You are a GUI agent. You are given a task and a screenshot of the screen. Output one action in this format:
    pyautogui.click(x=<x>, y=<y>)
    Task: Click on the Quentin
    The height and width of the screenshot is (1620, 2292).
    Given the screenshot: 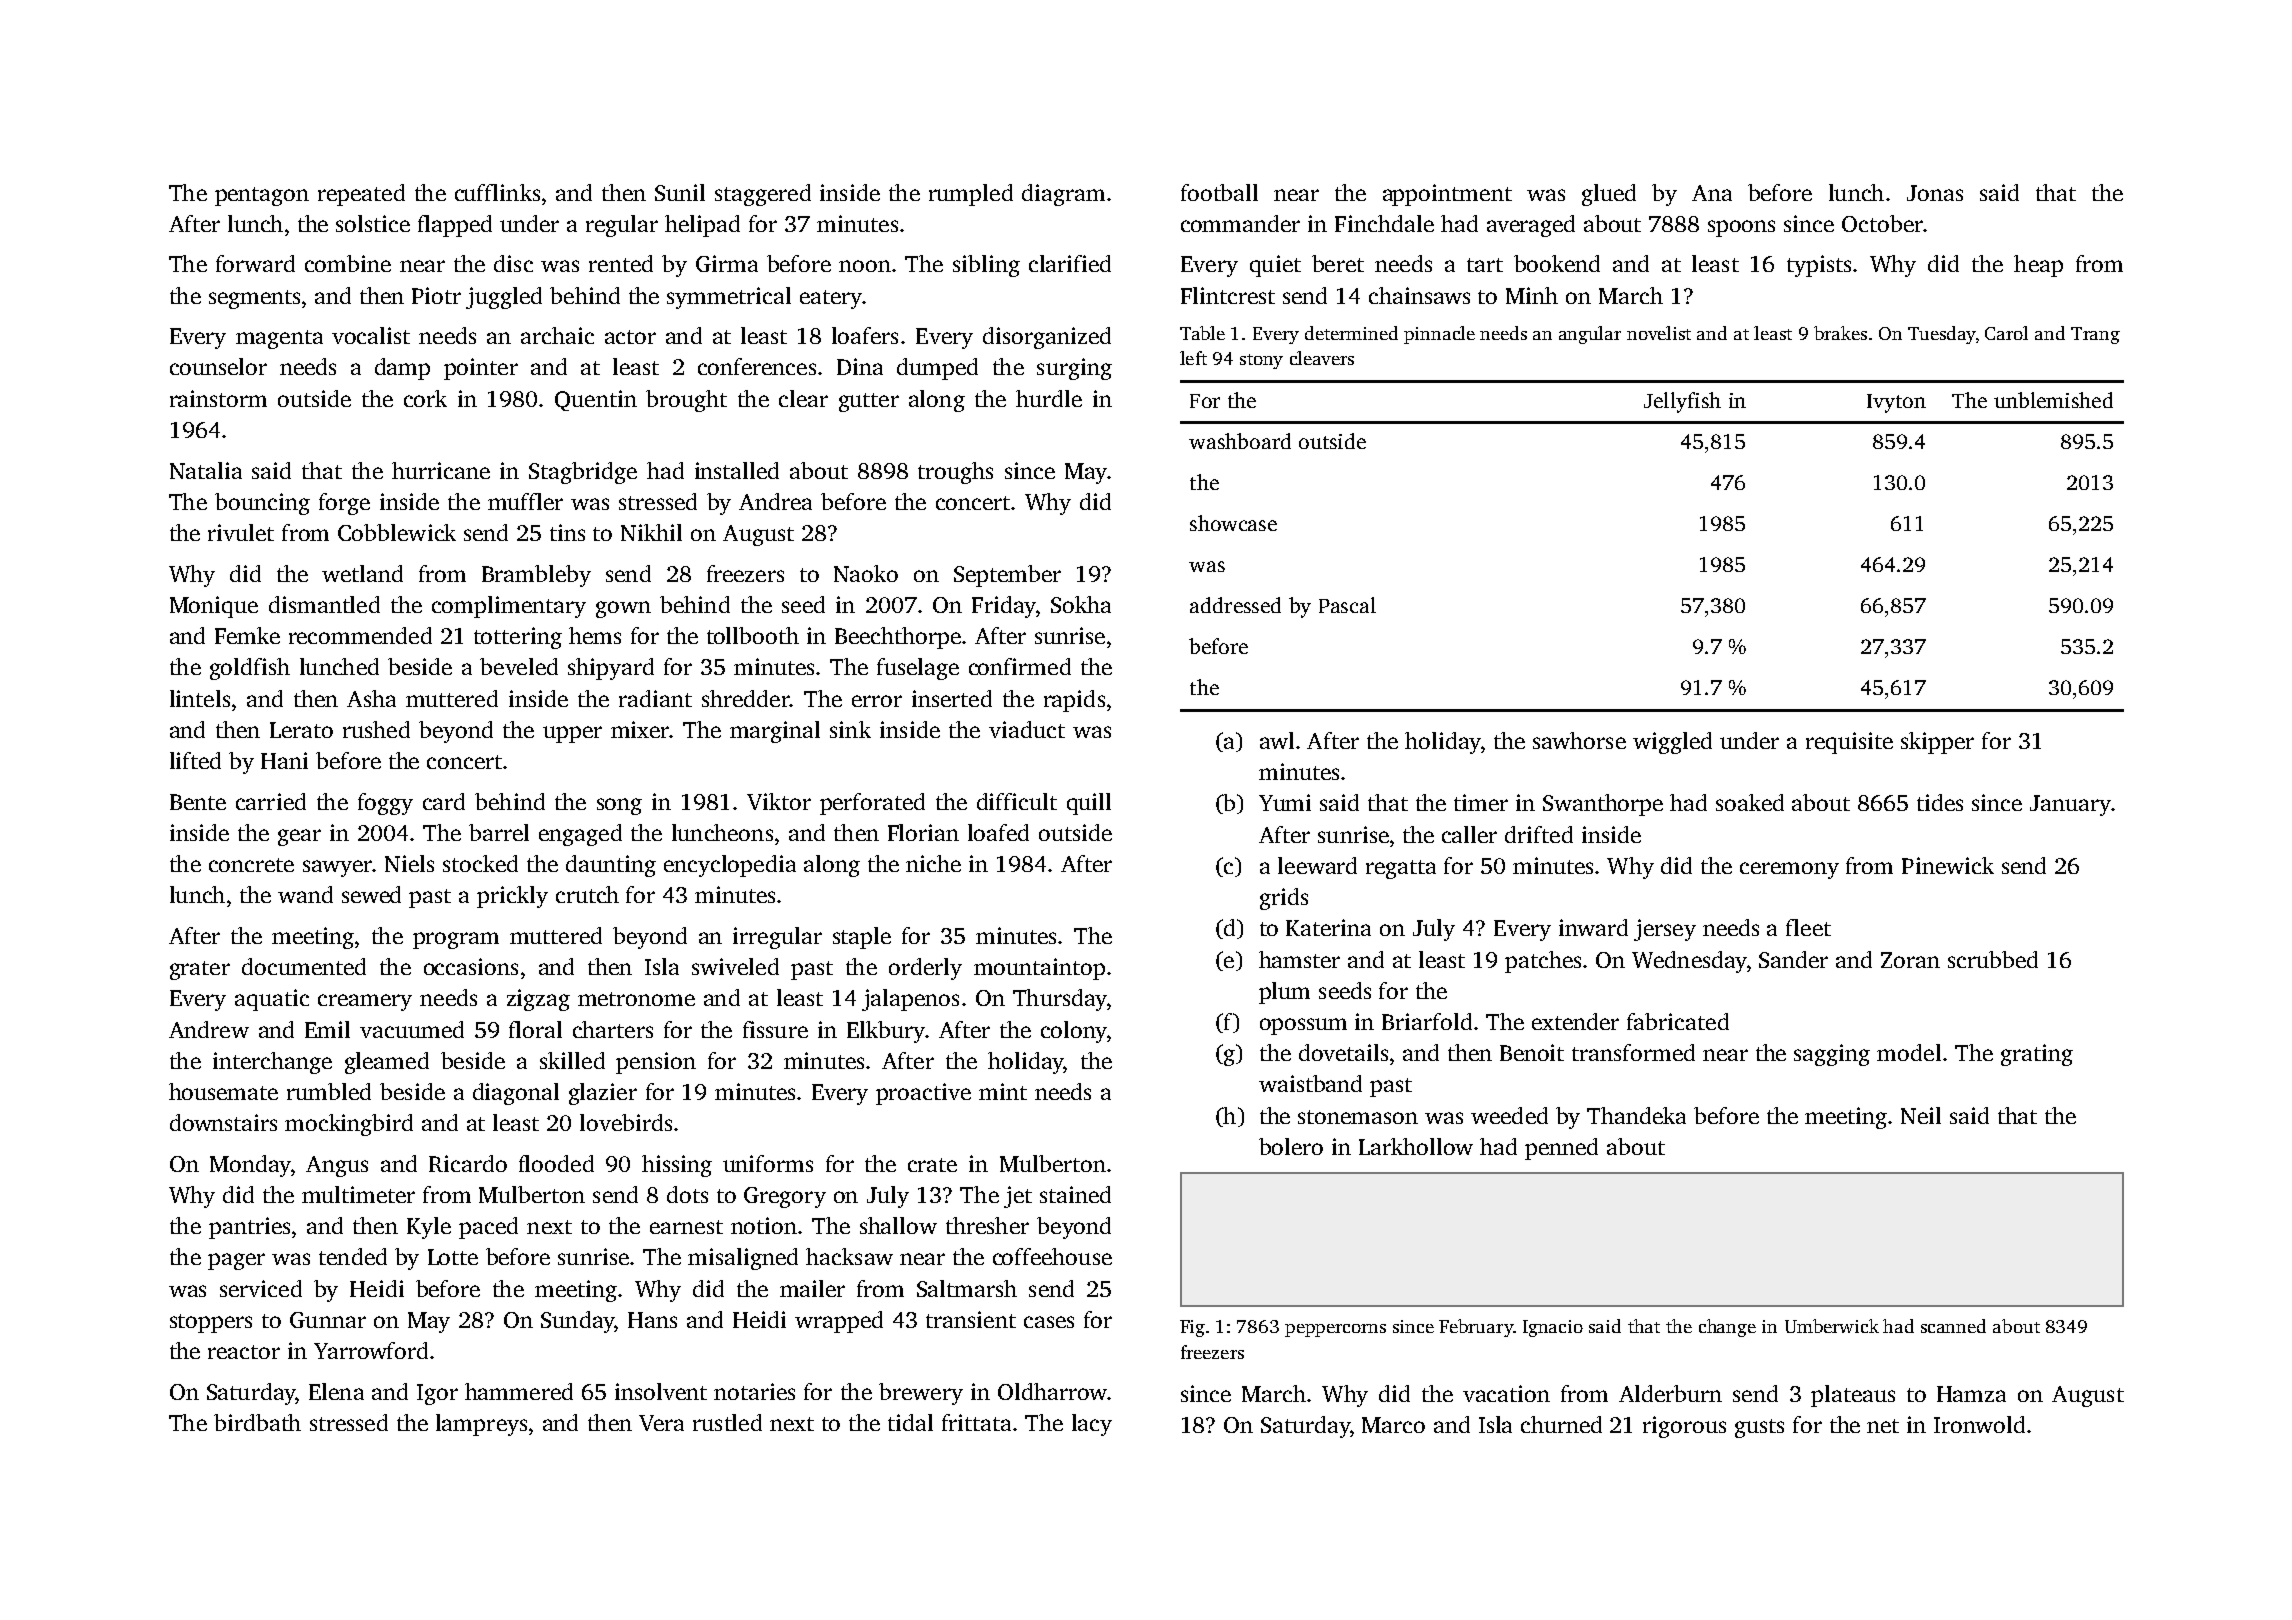 What is the action you would take?
    pyautogui.click(x=596, y=400)
